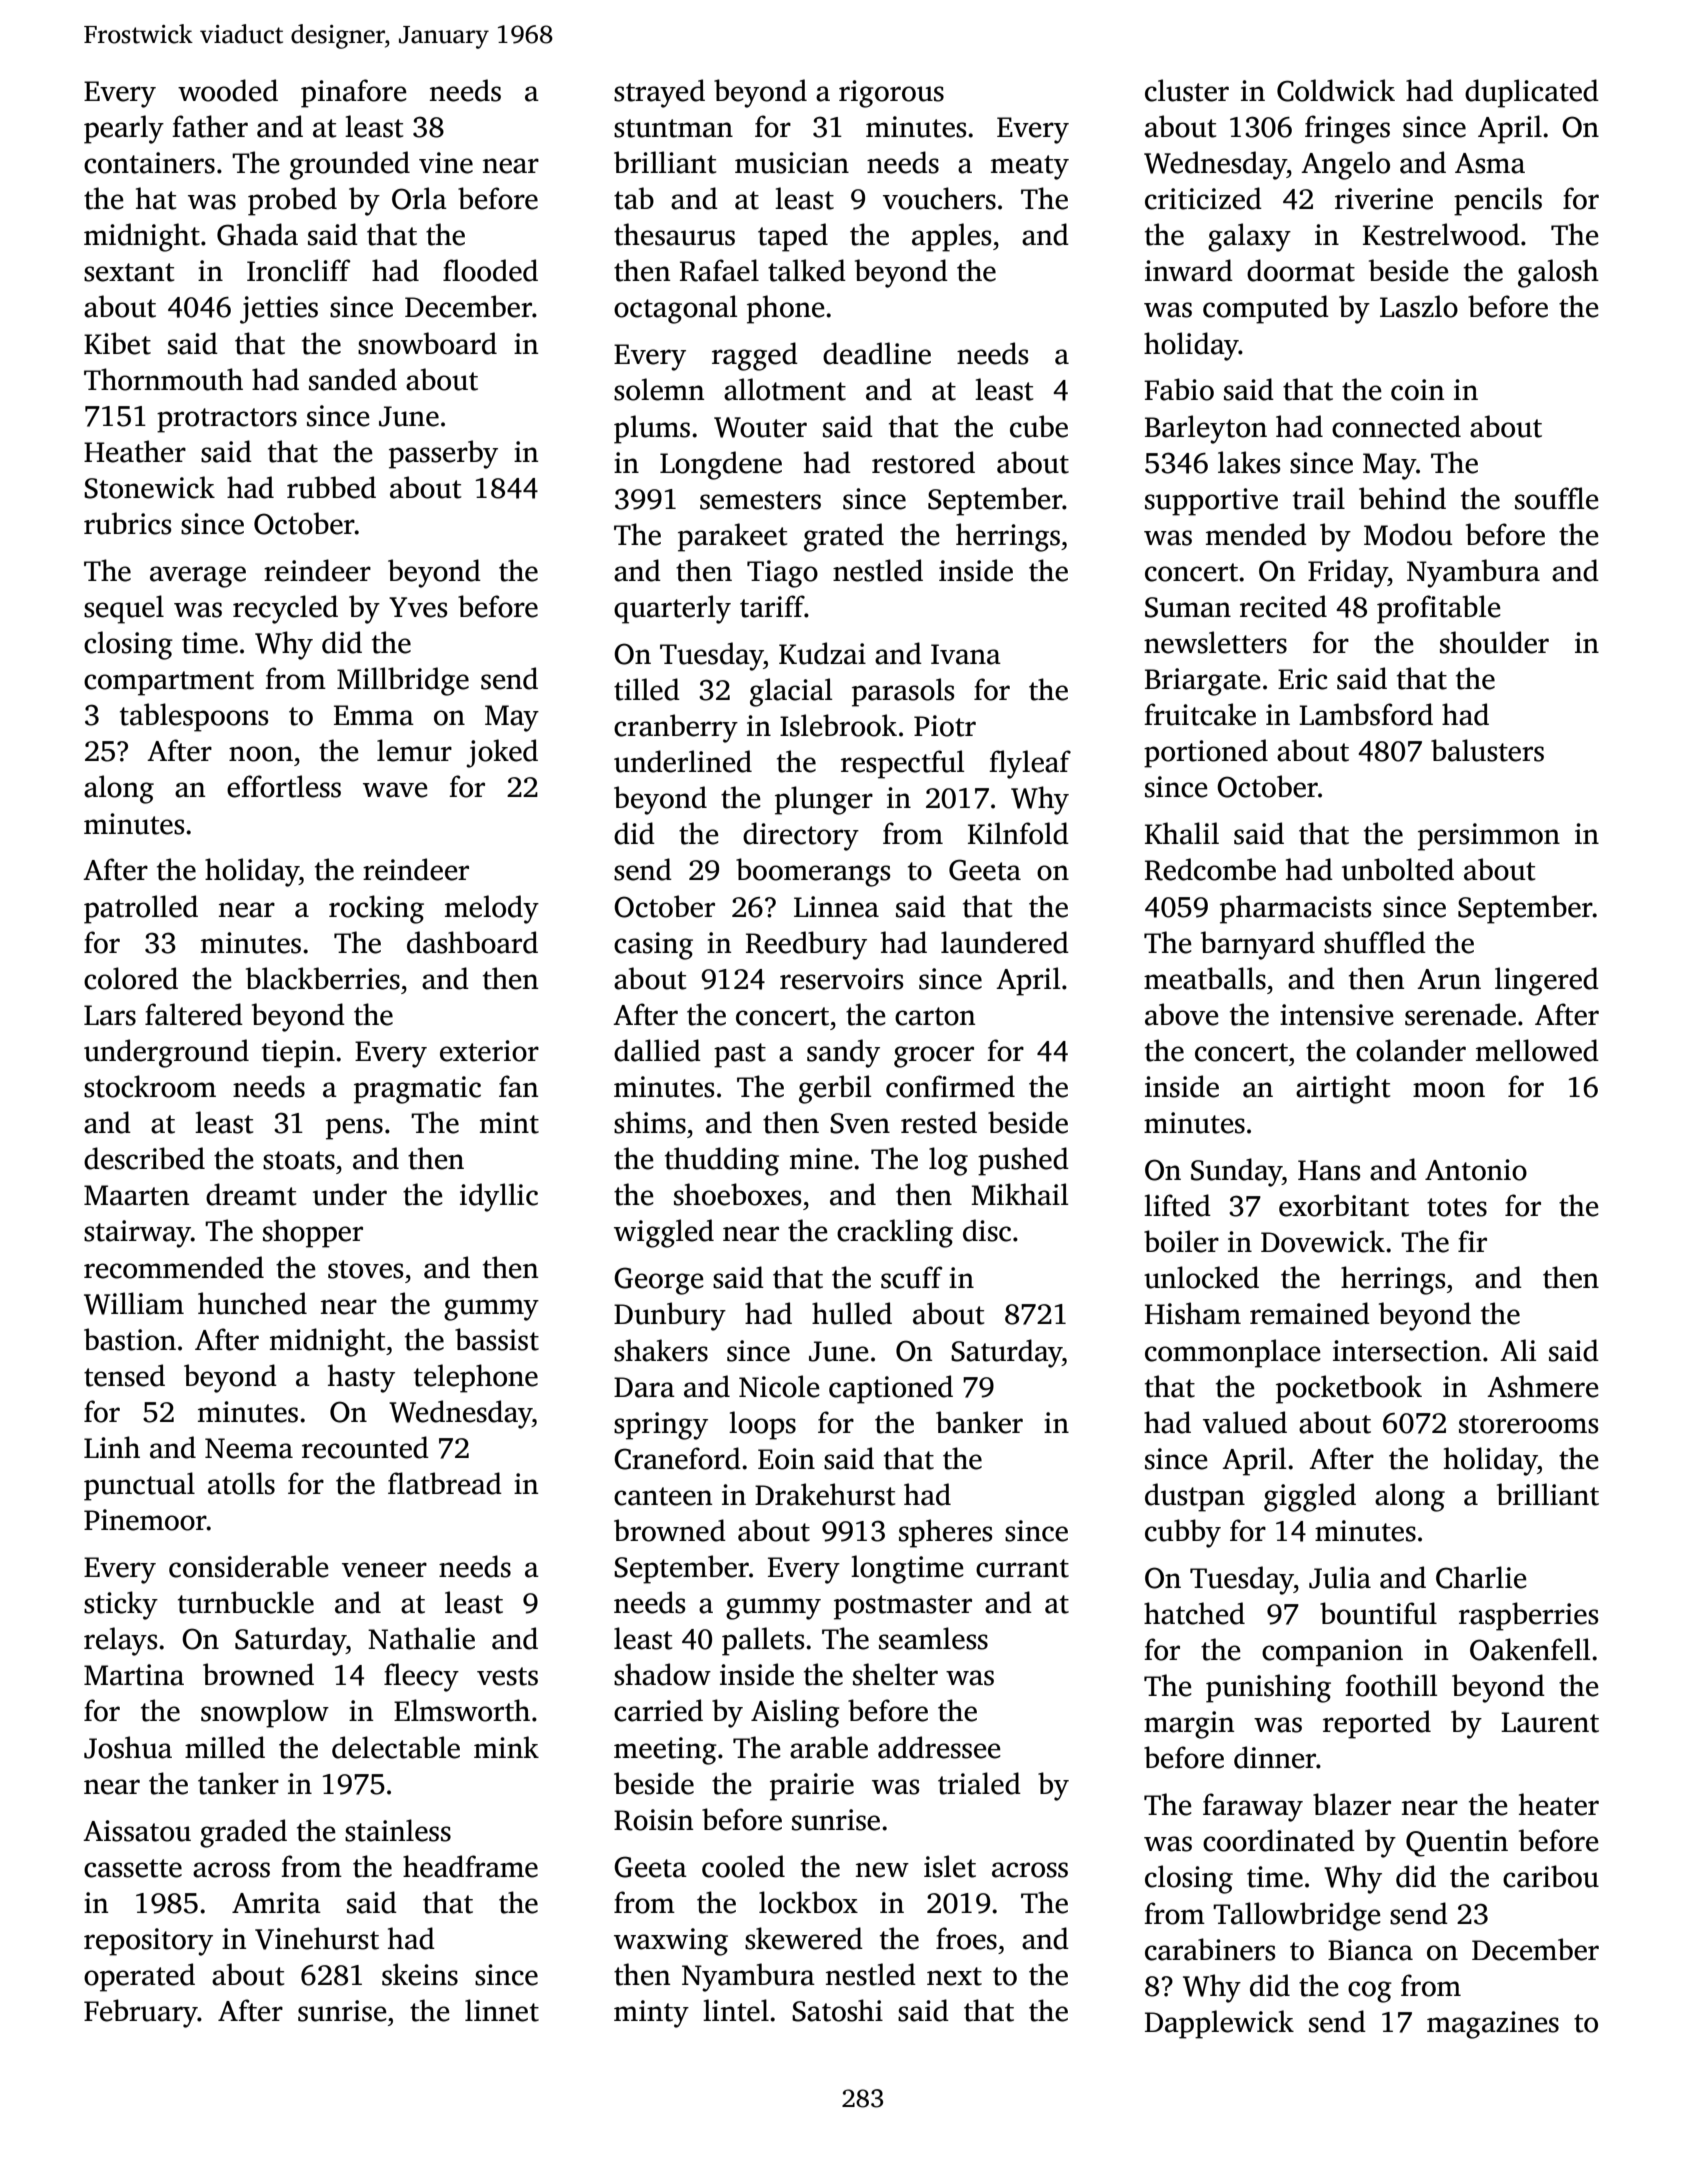  What do you see at coordinates (421, 1638) in the image?
I see `Nathalie` at bounding box center [421, 1638].
